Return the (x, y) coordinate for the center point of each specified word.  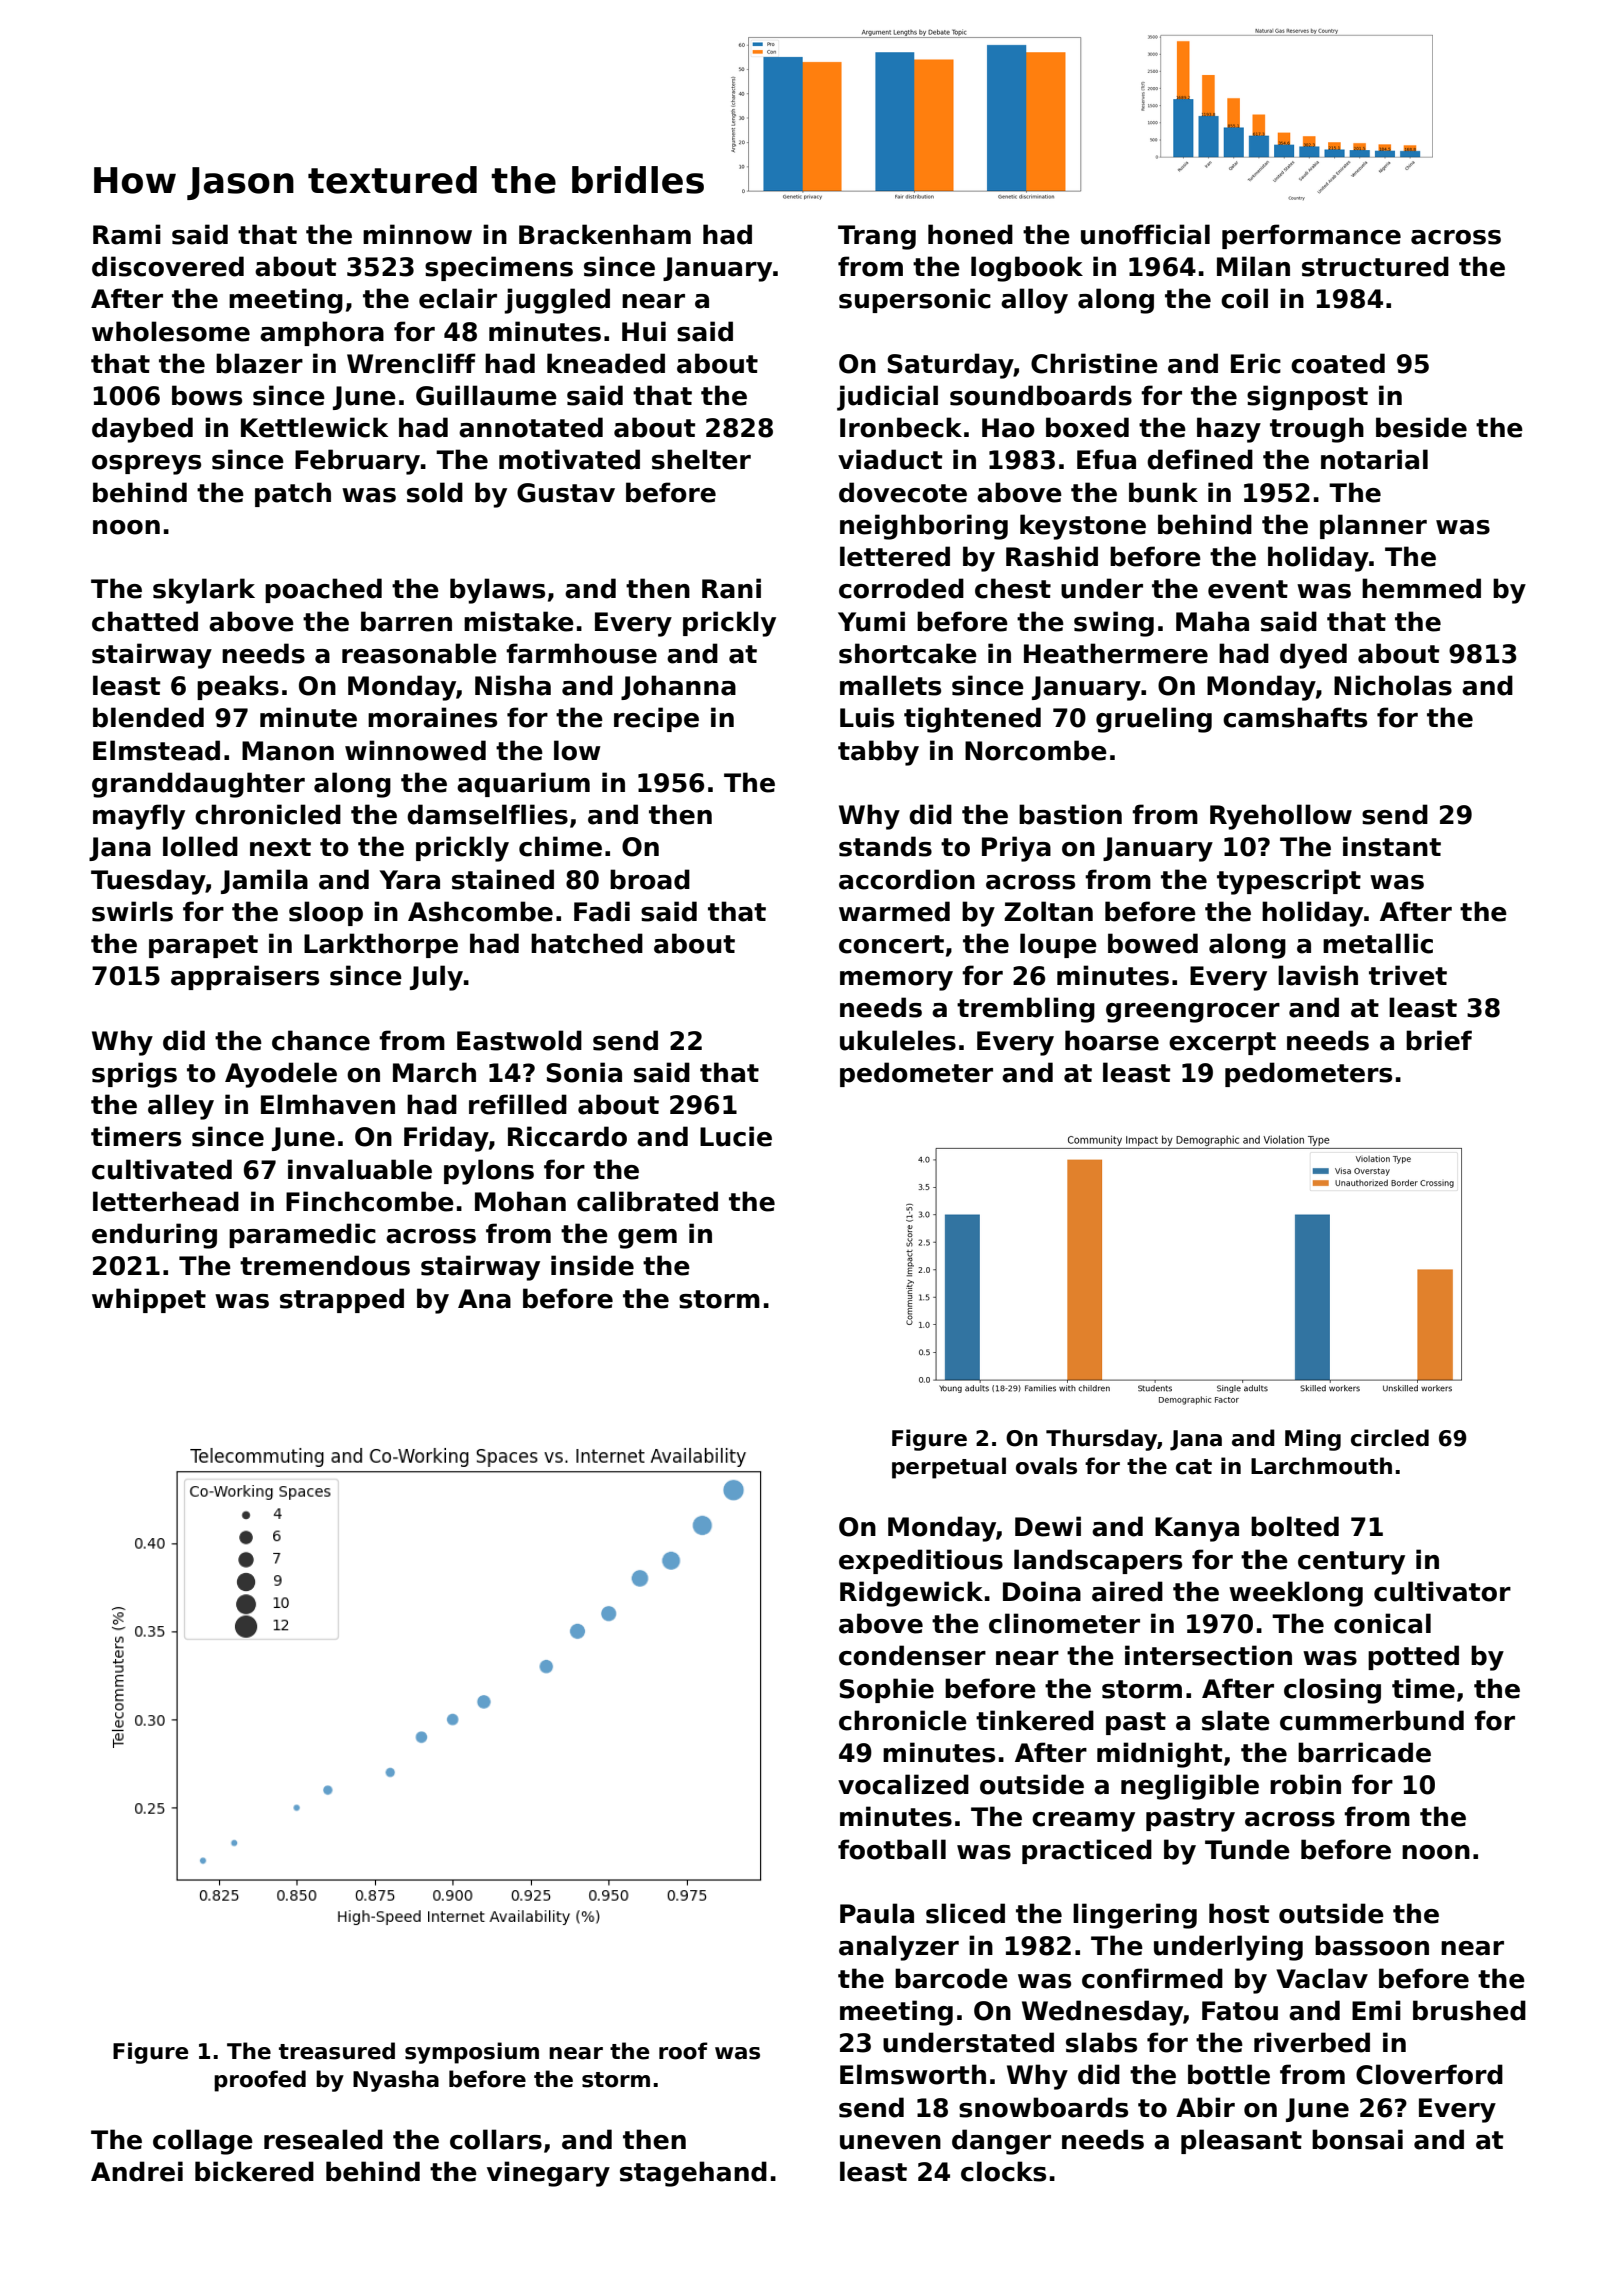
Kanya (1197, 1529)
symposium (472, 2053)
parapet (203, 946)
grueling (1154, 720)
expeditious (921, 1561)
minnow (417, 234)
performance (1311, 236)
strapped (342, 1300)
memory (896, 981)
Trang (877, 237)
